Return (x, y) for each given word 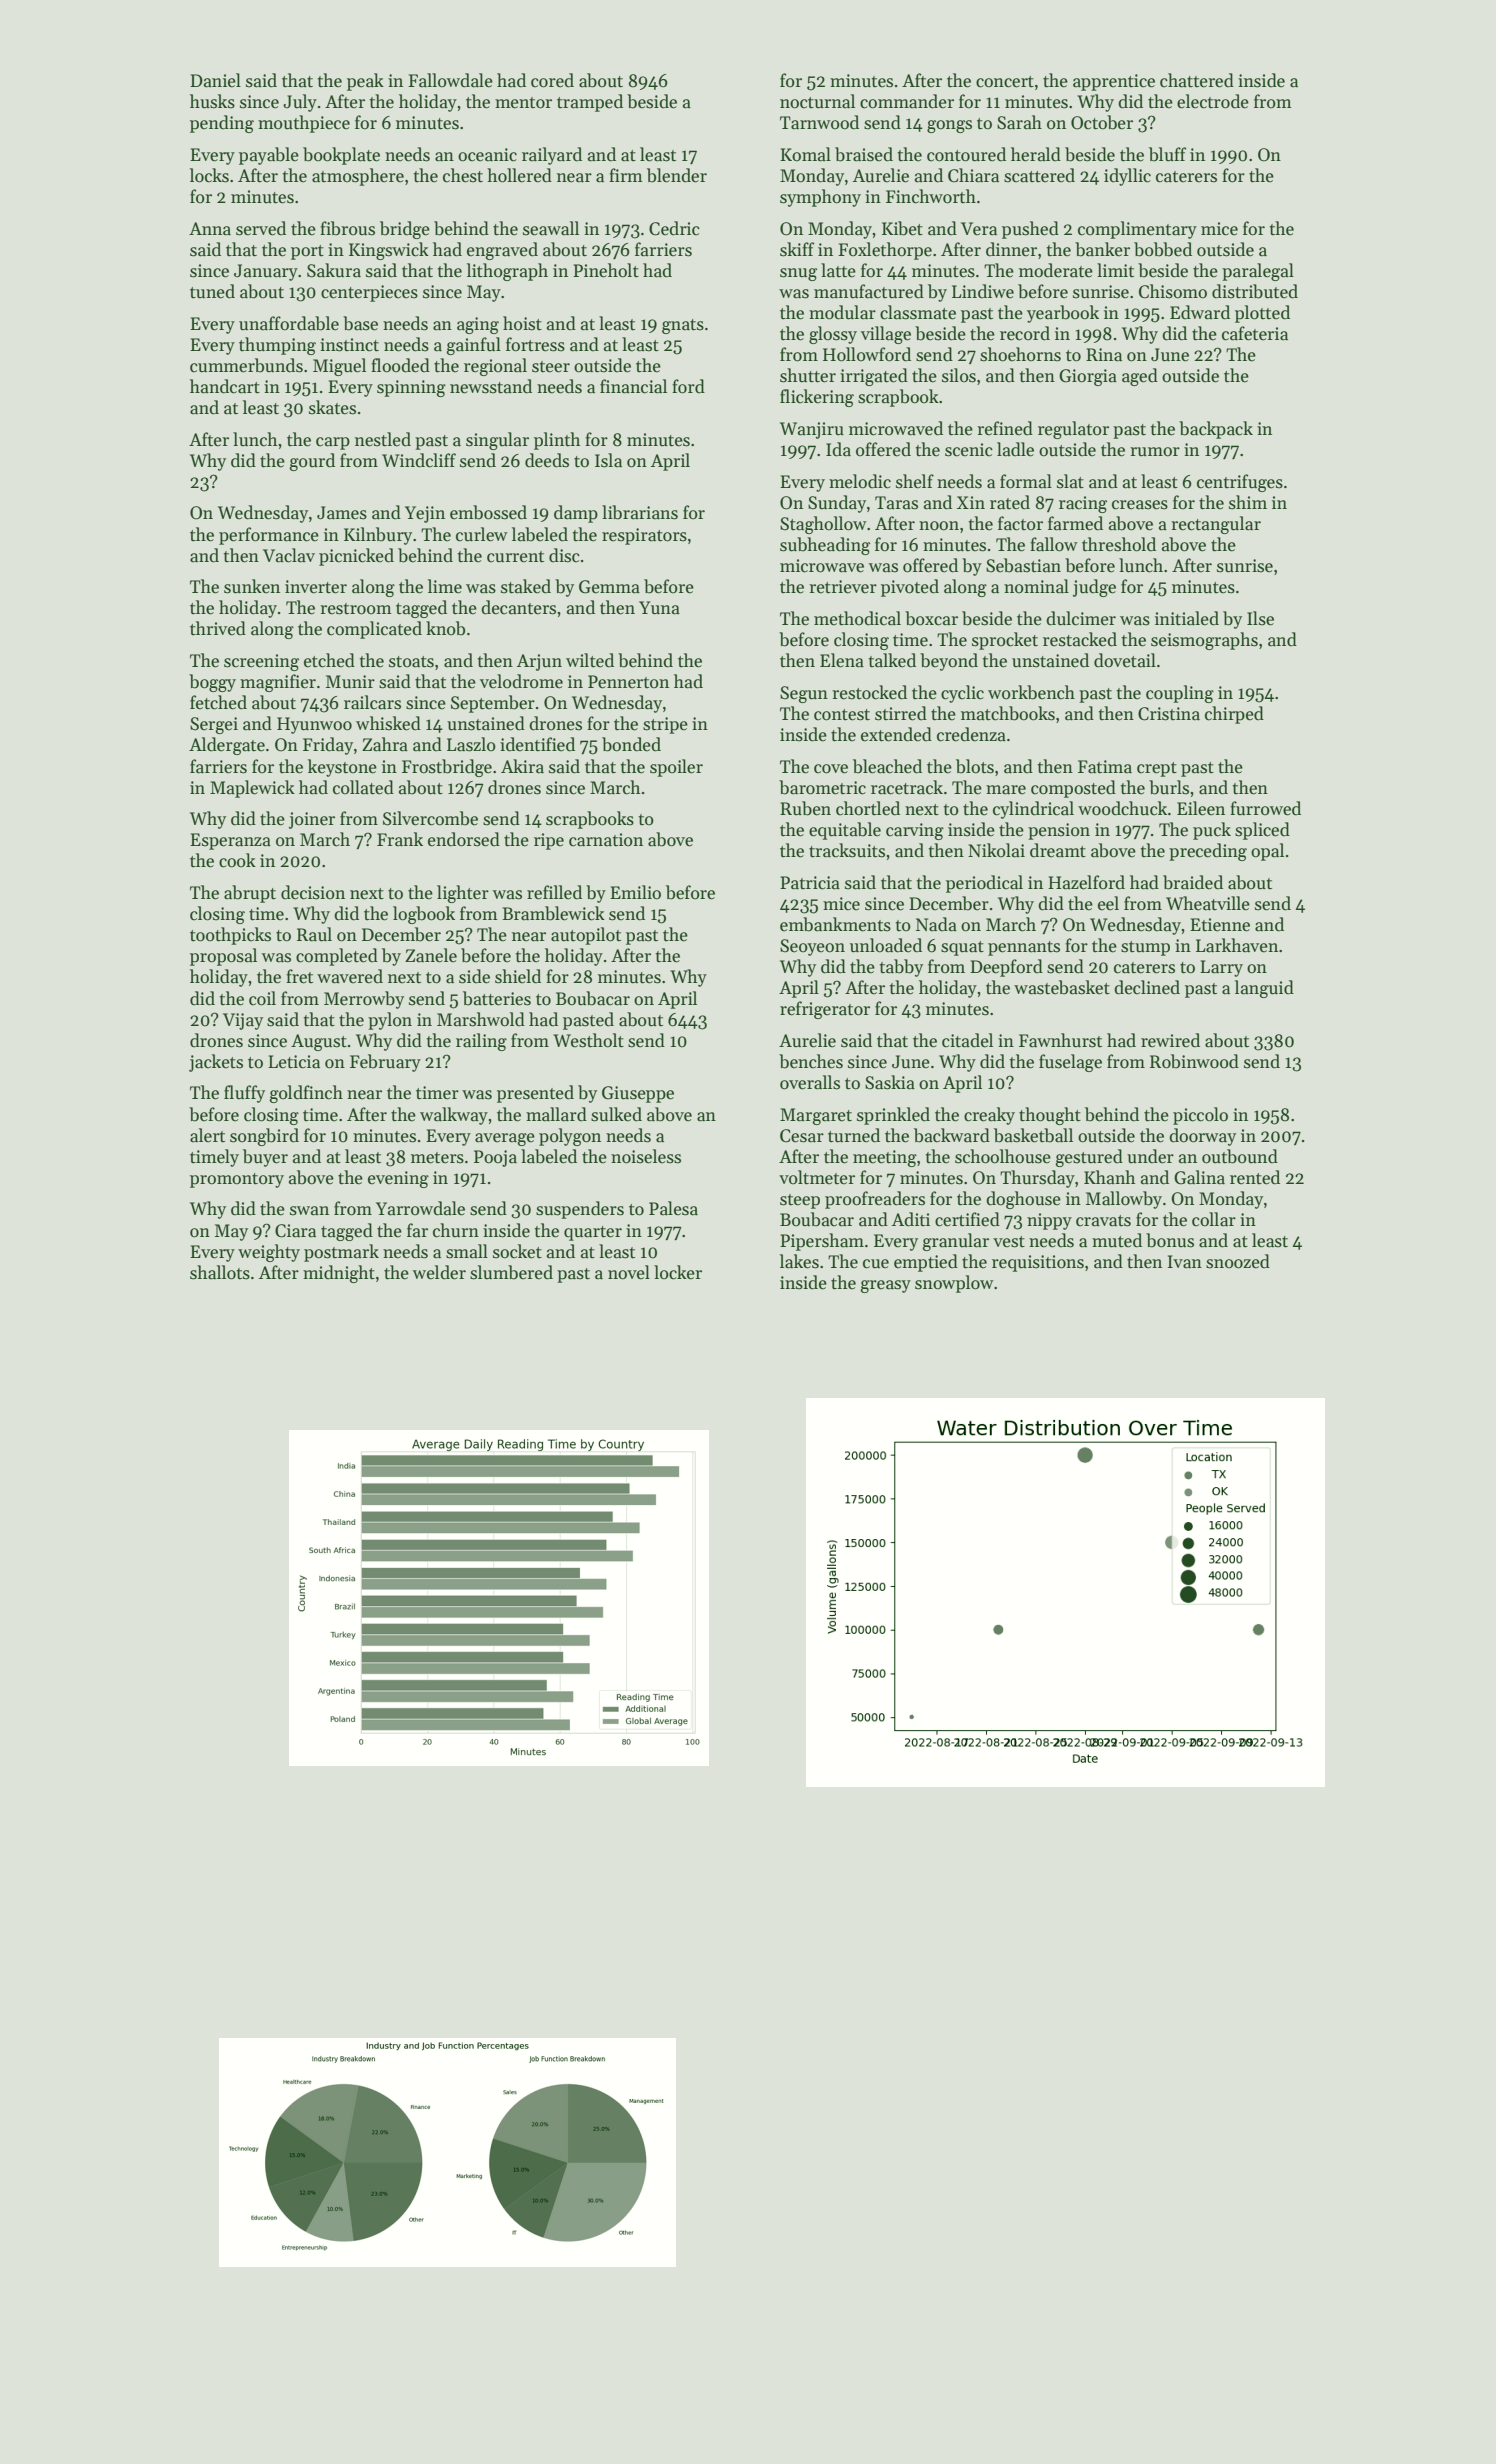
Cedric (674, 228)
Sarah (1019, 122)
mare (1006, 790)
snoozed (1238, 1261)
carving (915, 831)
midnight (339, 1274)
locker (678, 1272)
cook (237, 860)
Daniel (215, 80)
